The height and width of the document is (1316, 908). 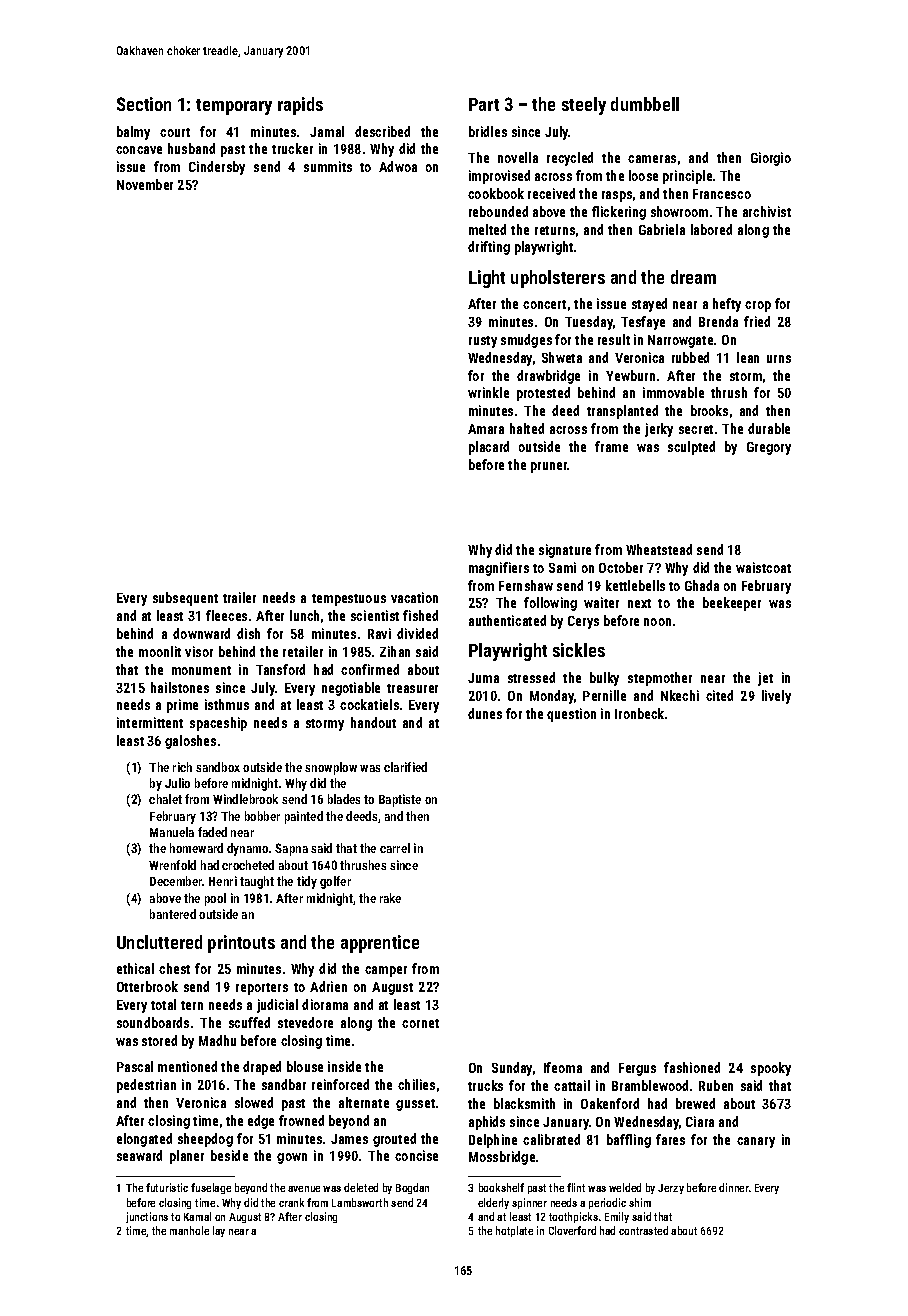 What do you see at coordinates (177, 783) in the document?
I see `Julio` at bounding box center [177, 783].
